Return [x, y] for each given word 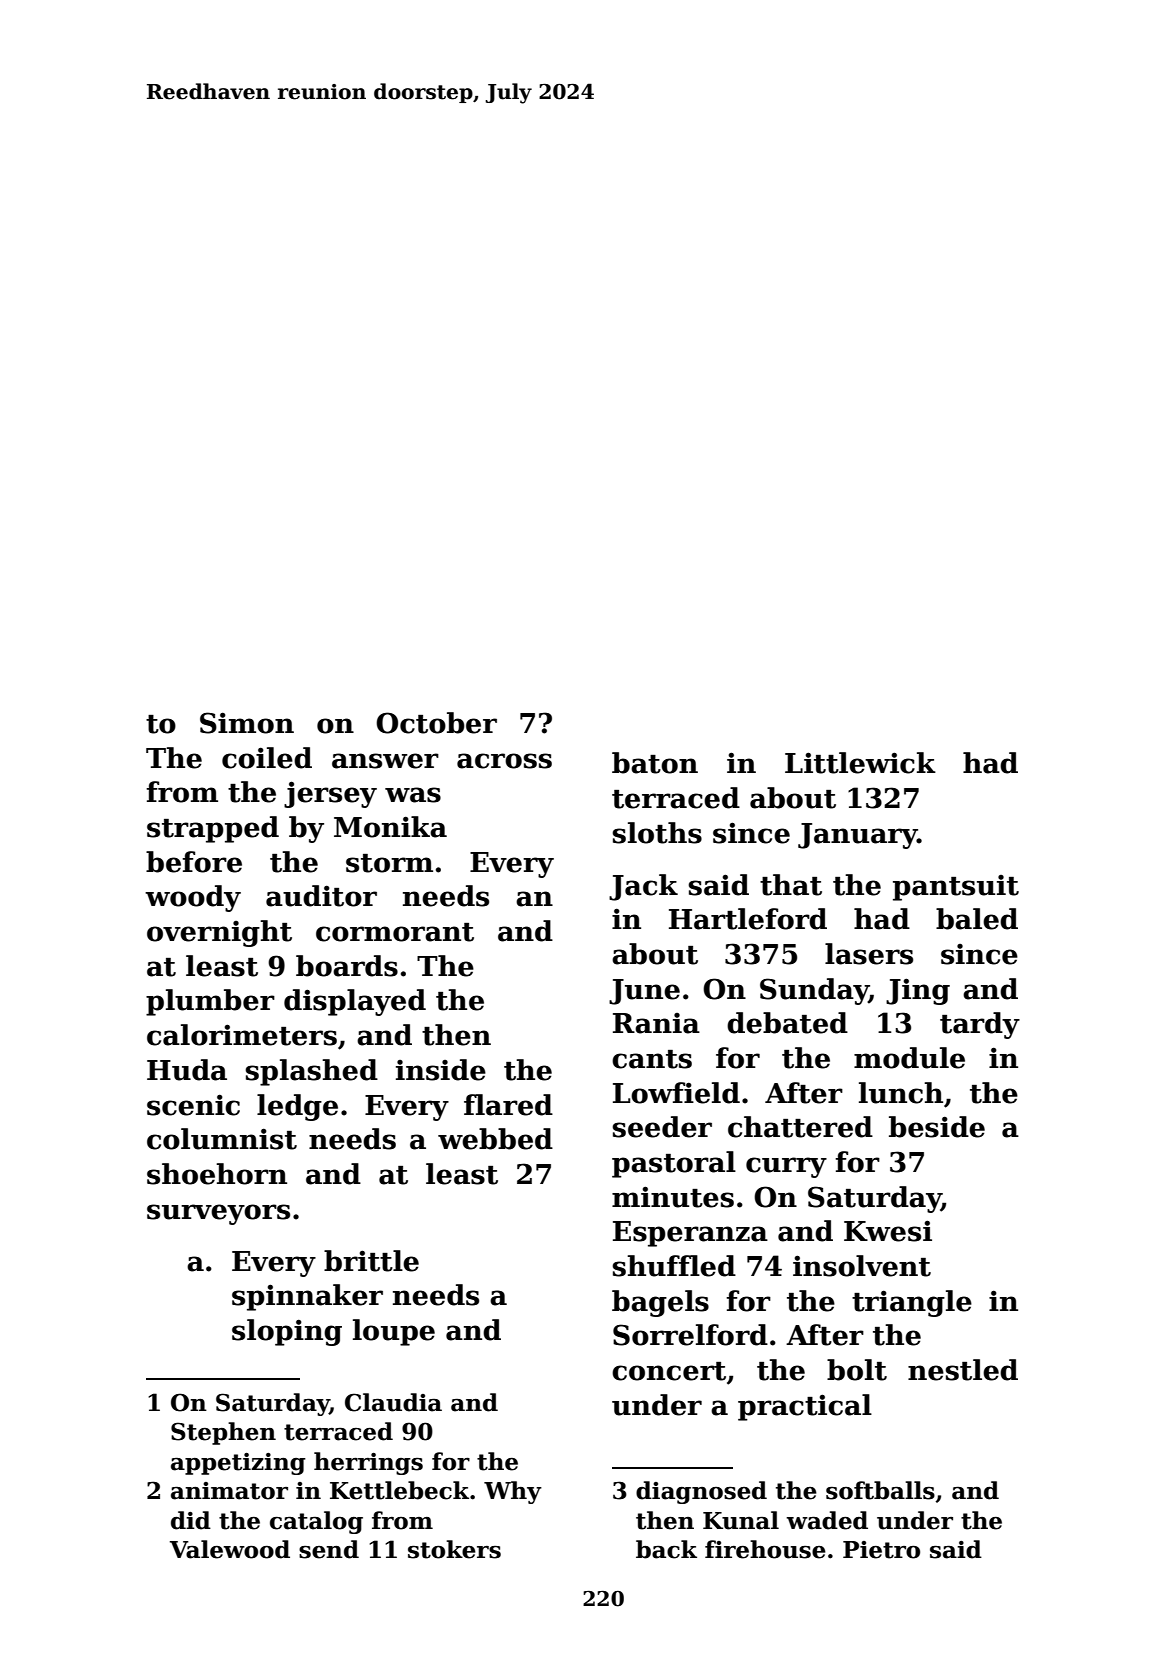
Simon [247, 723]
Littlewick [860, 763]
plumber [210, 1002]
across [504, 761]
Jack [643, 887]
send [329, 1549]
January [857, 836]
